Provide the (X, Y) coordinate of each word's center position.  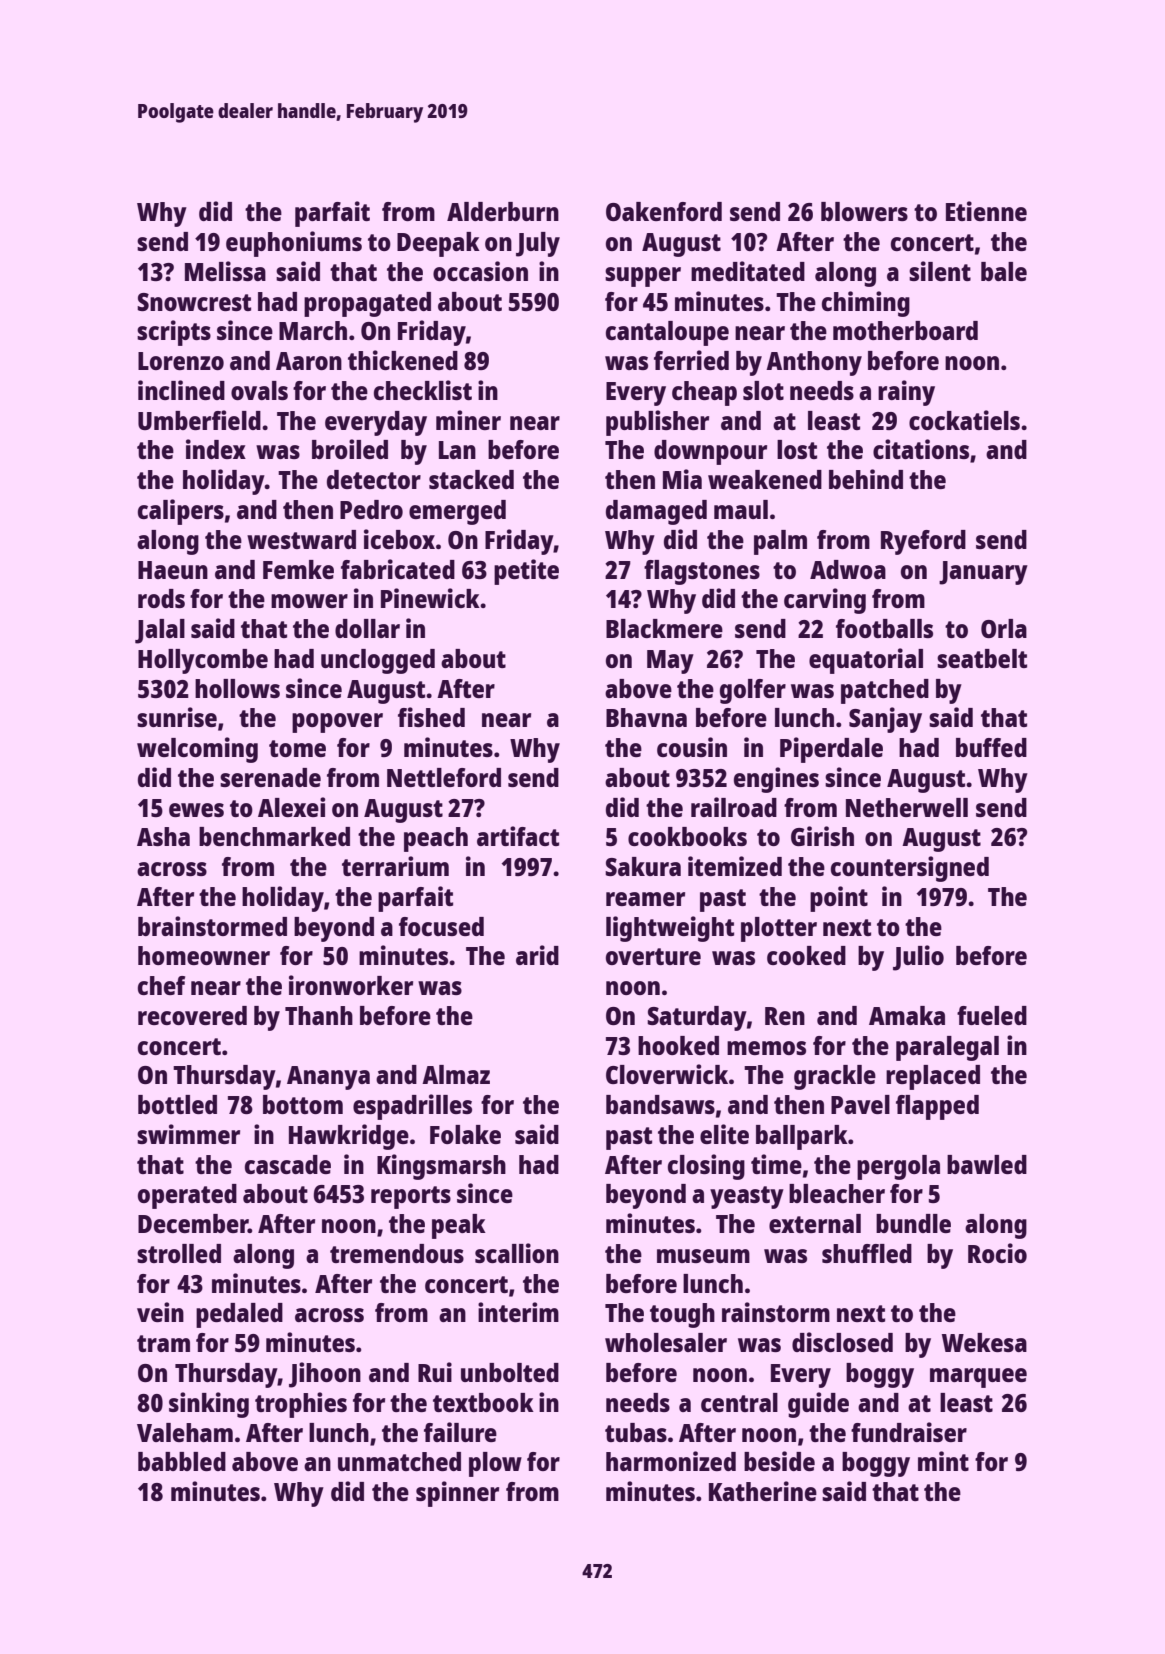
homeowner (204, 955)
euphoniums (294, 244)
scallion (517, 1253)
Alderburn (503, 211)
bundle (913, 1223)
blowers (864, 211)
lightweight (670, 929)
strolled (179, 1253)
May (670, 662)
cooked (806, 955)
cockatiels (964, 420)
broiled (350, 449)
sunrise (177, 717)
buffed (991, 747)
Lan (457, 450)
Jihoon (325, 1375)
